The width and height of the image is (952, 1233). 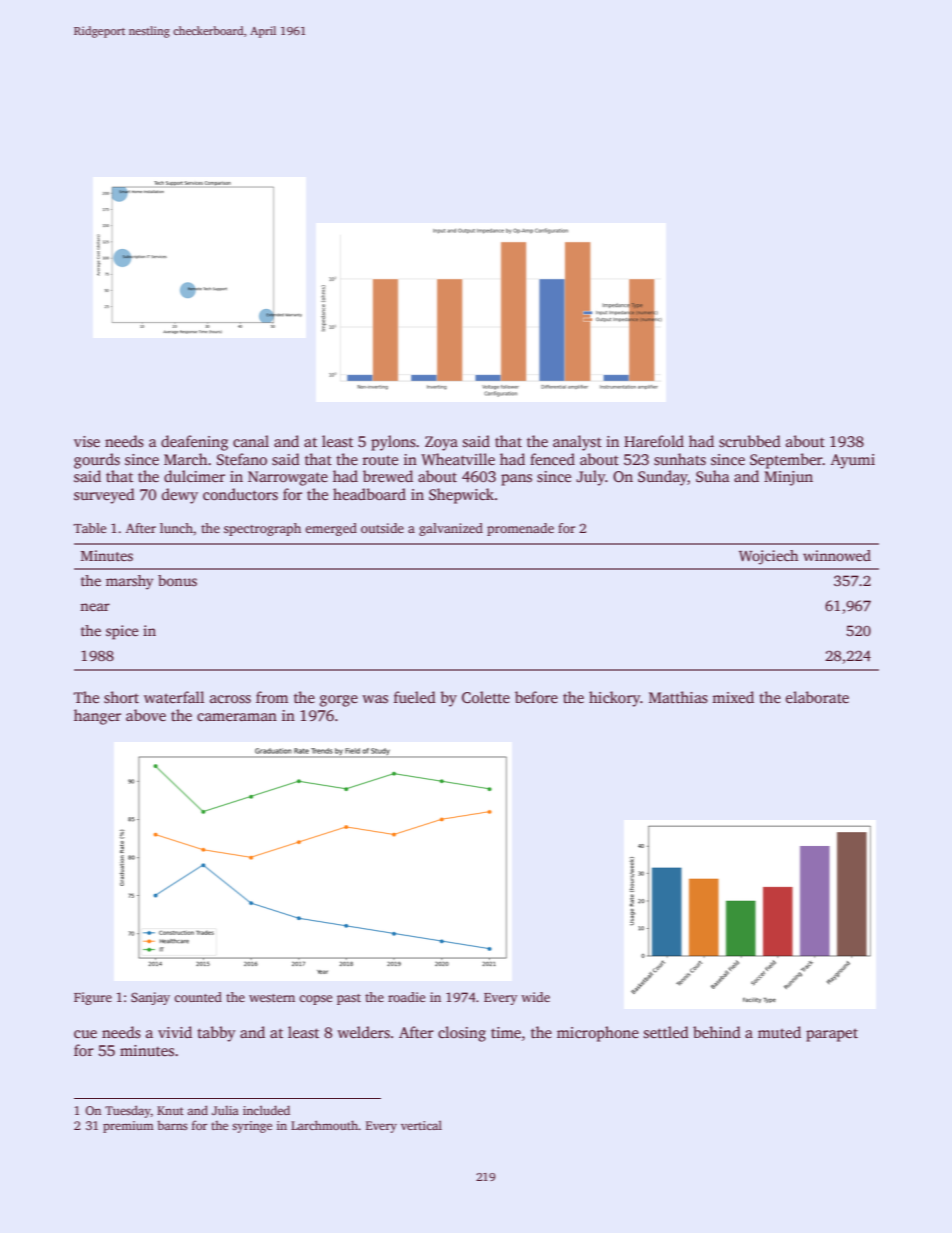 What do you see at coordinates (406, 997) in the image?
I see `roadie` at bounding box center [406, 997].
